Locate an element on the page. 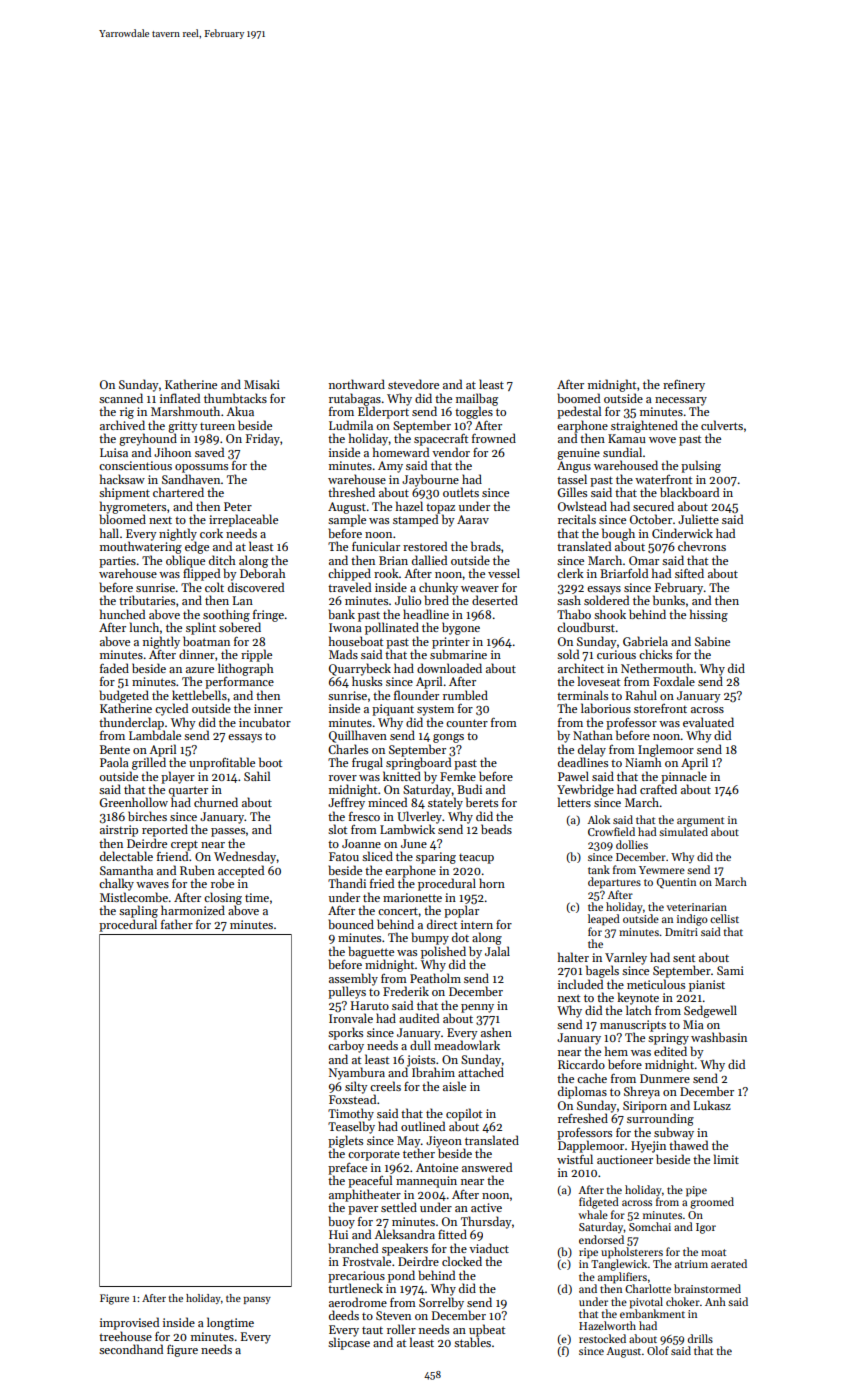  counter is located at coordinates (467, 723).
